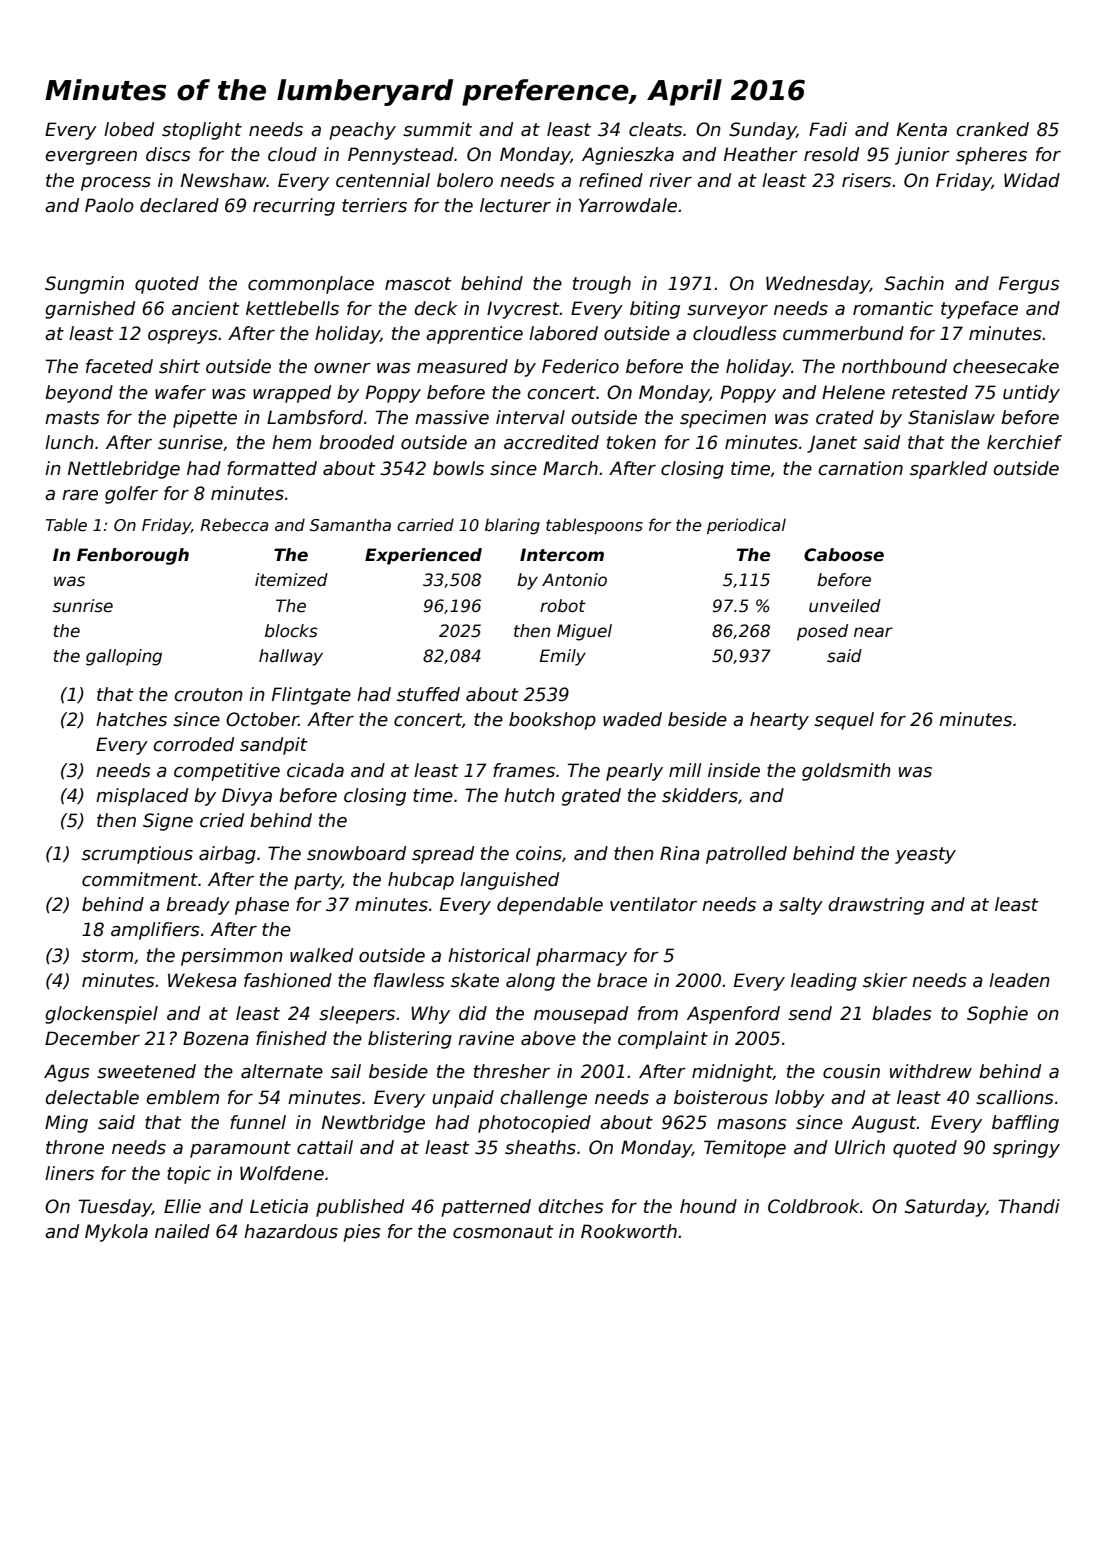  I want to click on mill, so click(685, 770).
